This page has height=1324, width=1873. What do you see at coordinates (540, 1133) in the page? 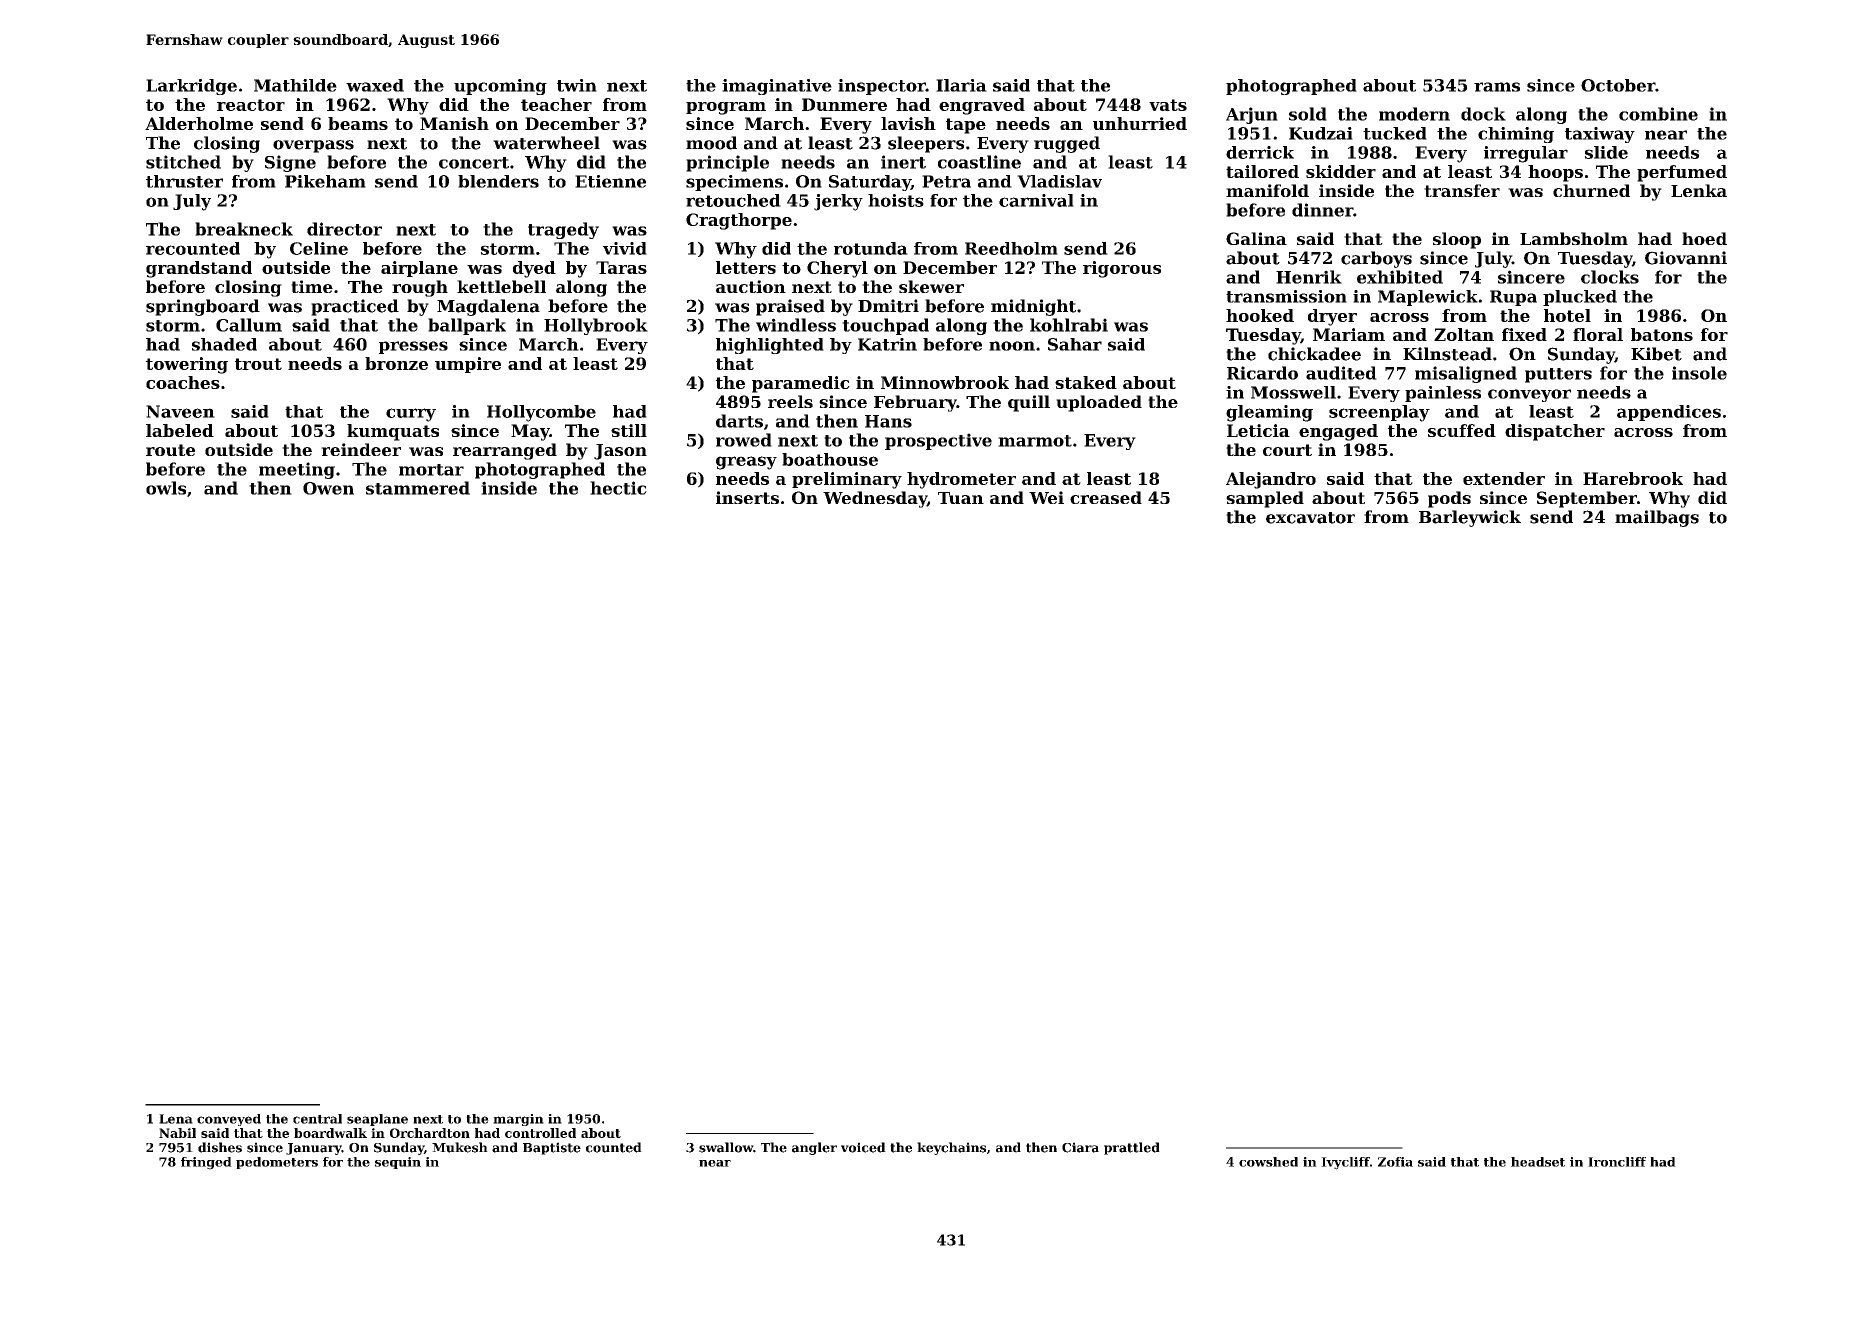
I see `controlled` at bounding box center [540, 1133].
